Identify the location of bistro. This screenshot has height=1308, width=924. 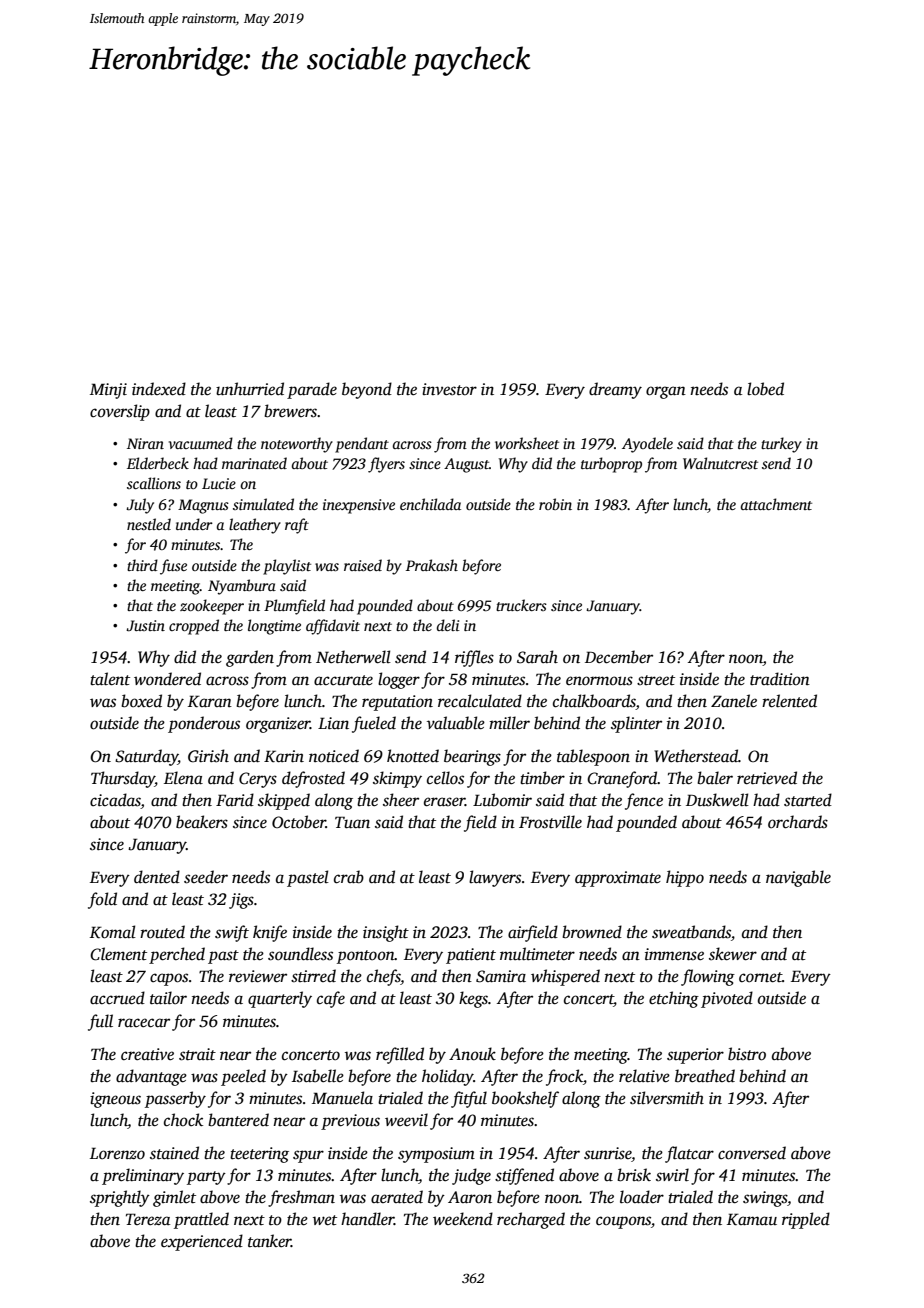
(747, 1054).
